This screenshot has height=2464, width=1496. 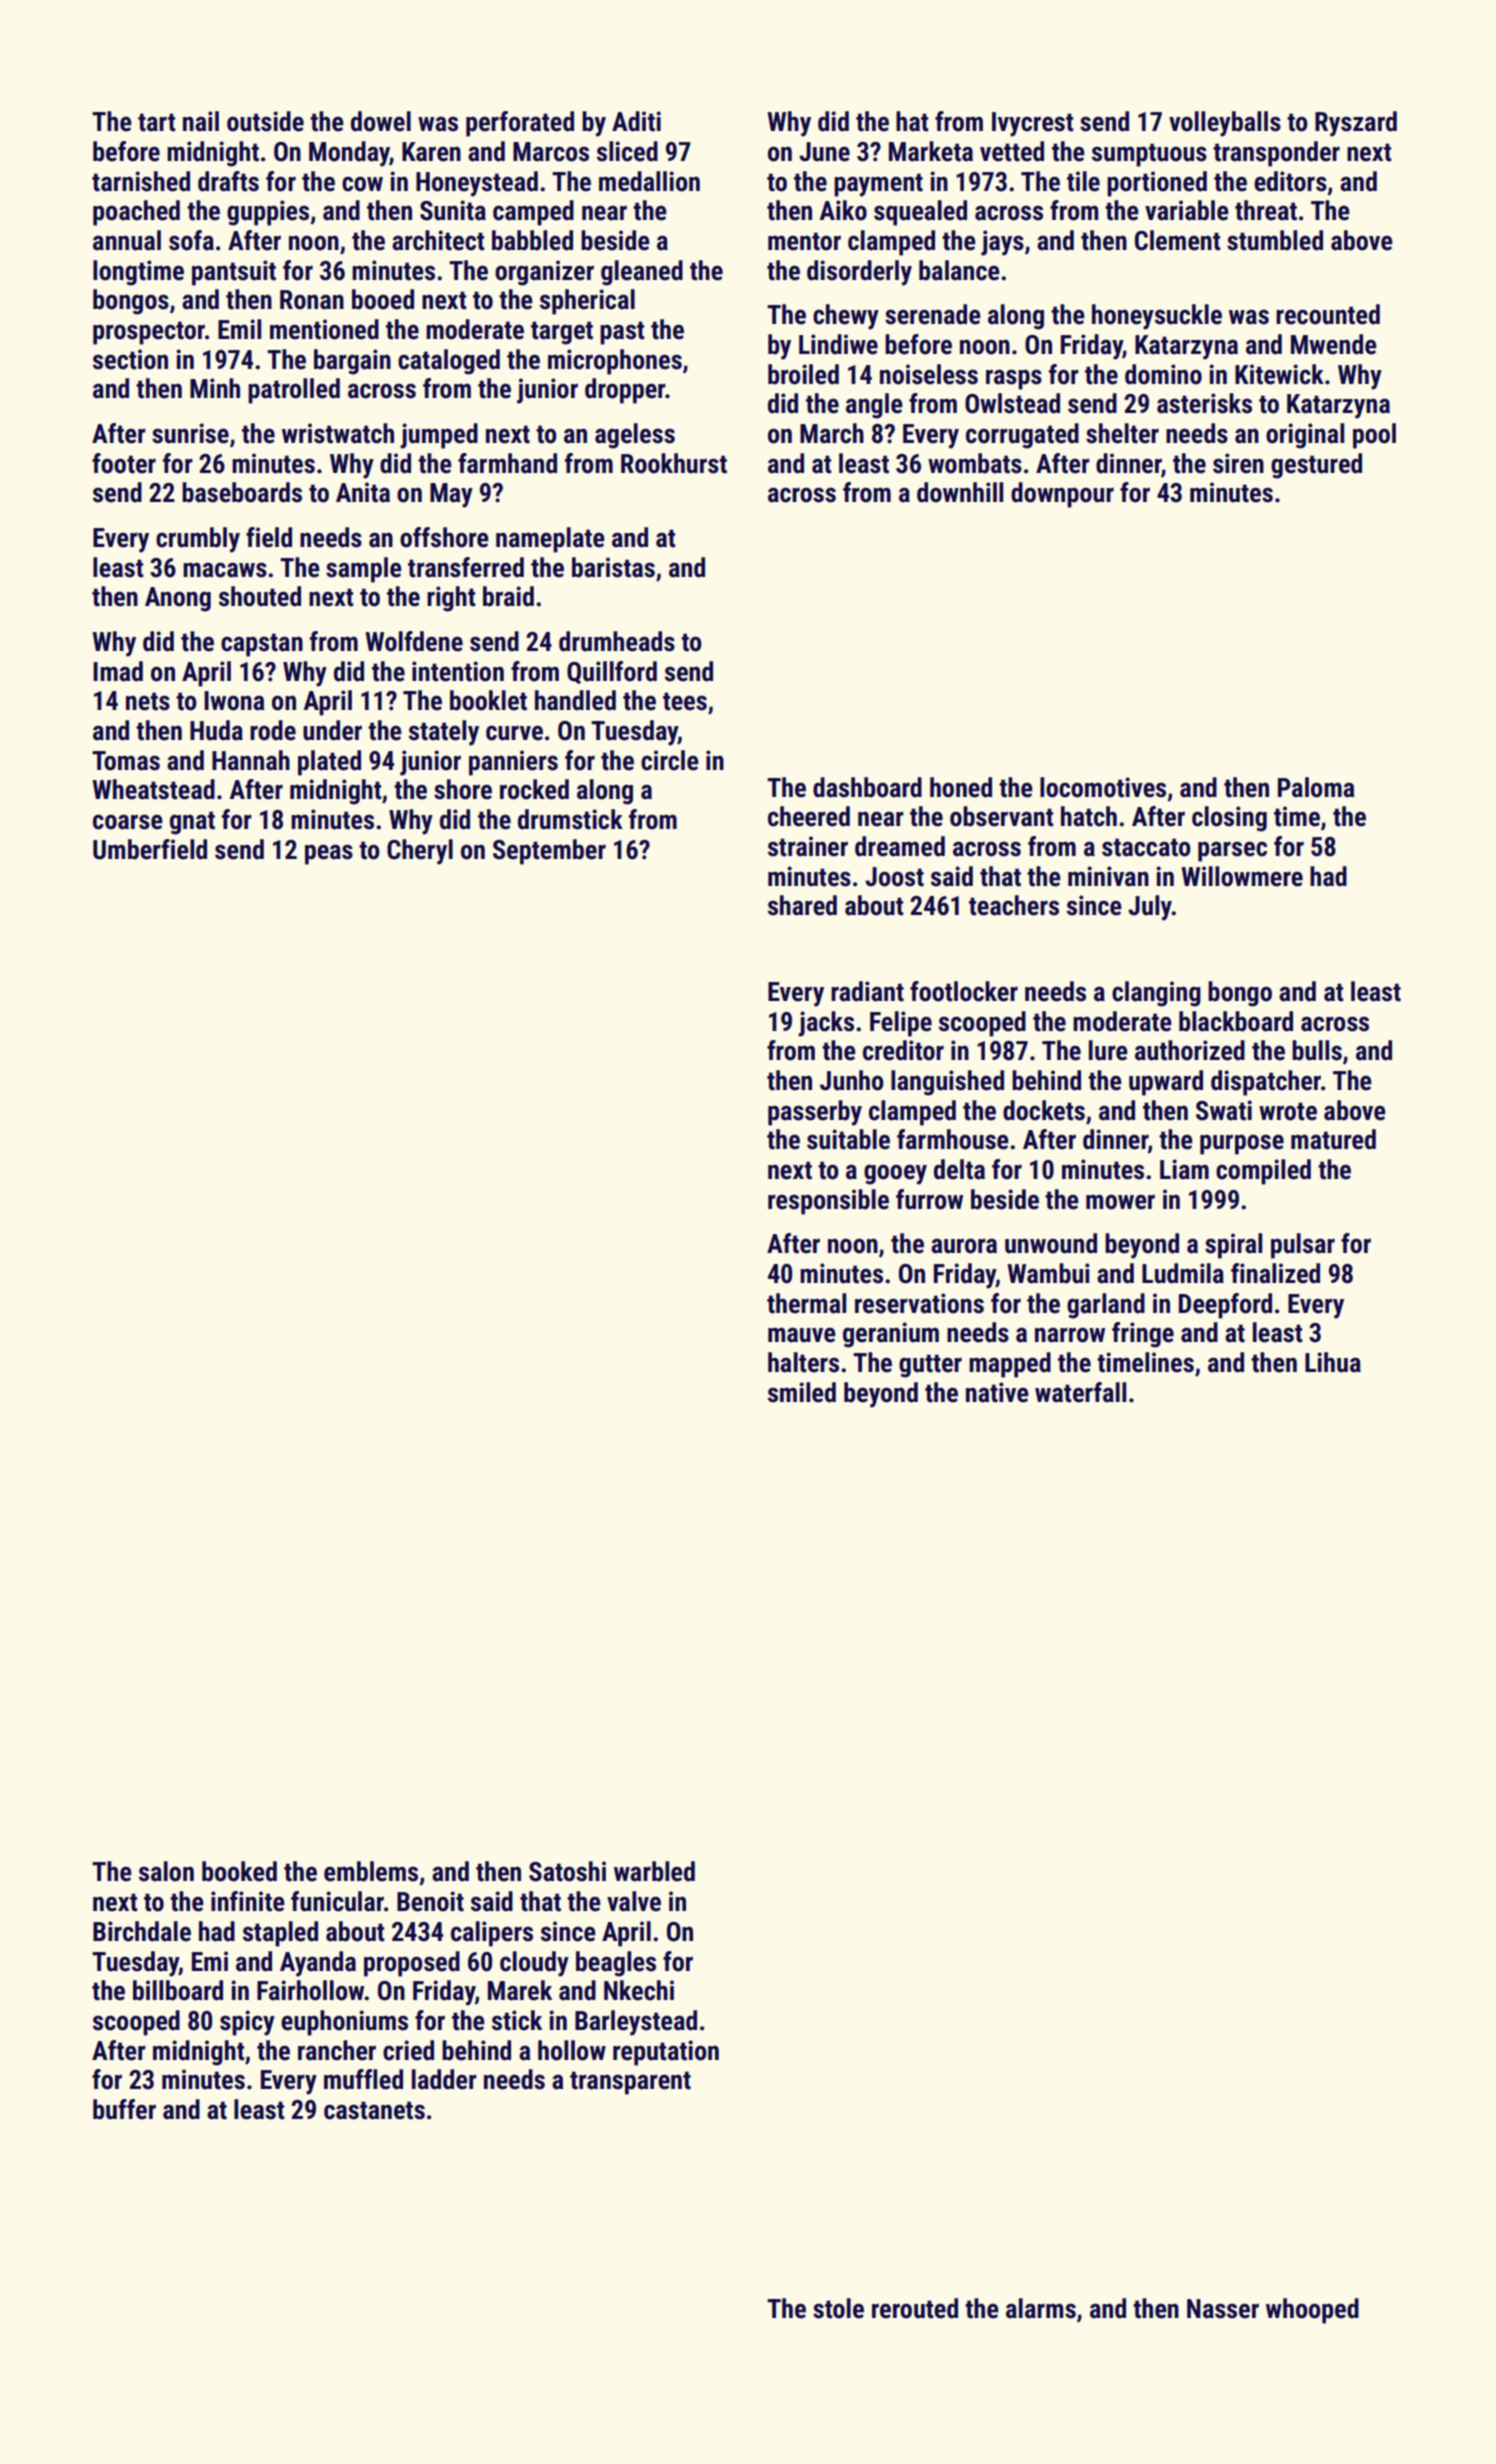 What do you see at coordinates (124, 2109) in the screenshot?
I see `buffer` at bounding box center [124, 2109].
